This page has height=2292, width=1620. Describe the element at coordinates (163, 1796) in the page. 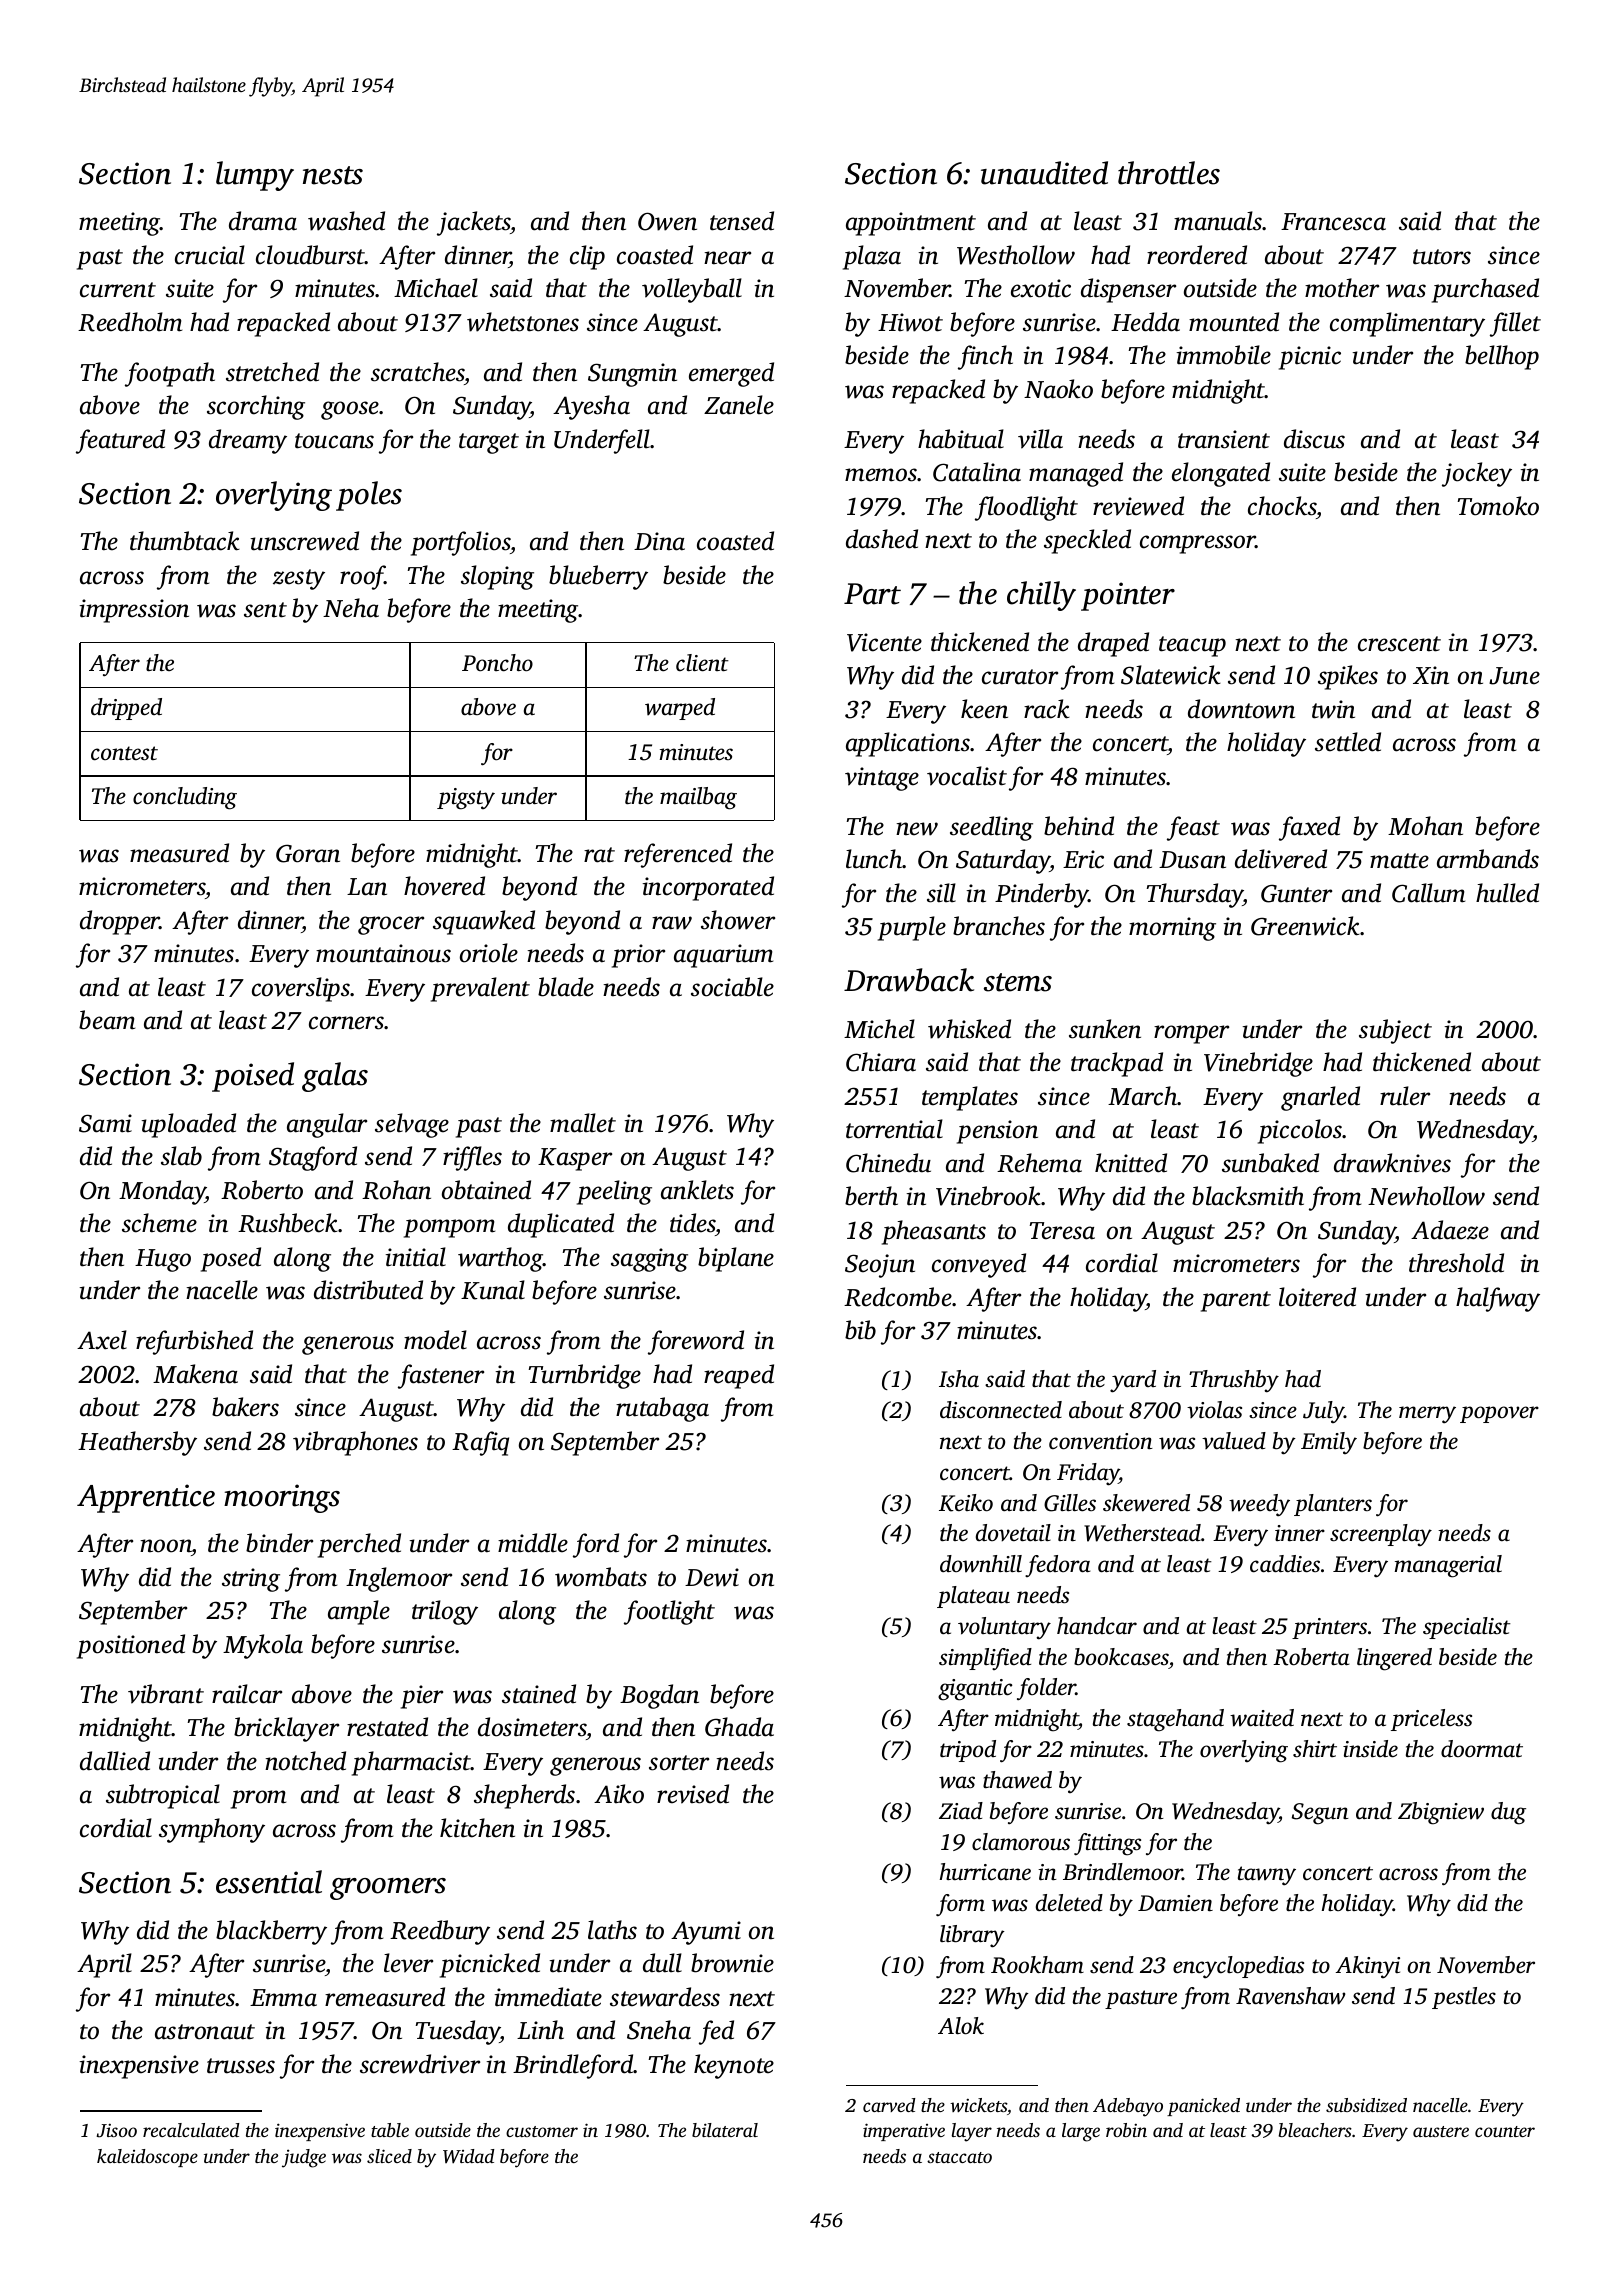

I see `subtropical` at that location.
